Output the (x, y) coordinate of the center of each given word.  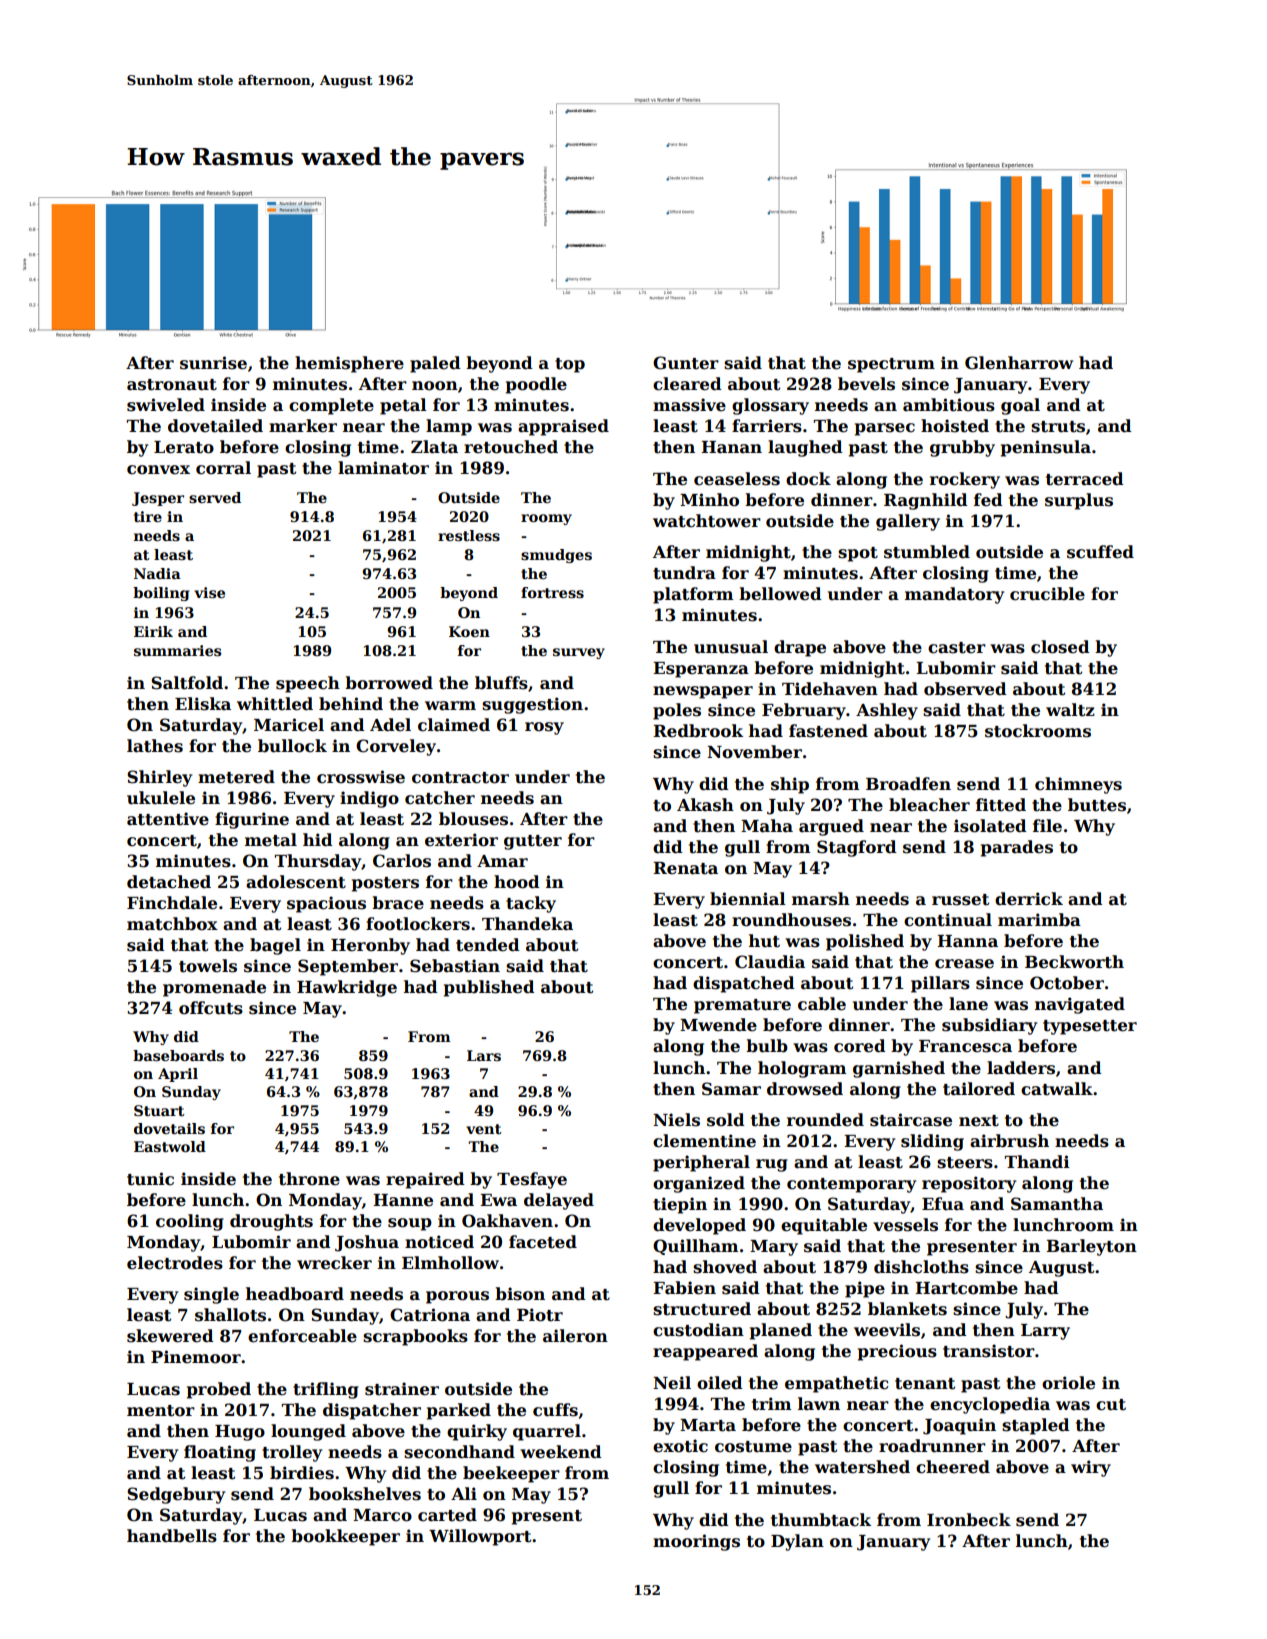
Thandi (1037, 1162)
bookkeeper (345, 1537)
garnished (899, 1069)
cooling (190, 1222)
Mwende (718, 1025)
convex (158, 470)
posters (385, 884)
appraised (563, 427)
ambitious (949, 405)
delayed (559, 1201)
